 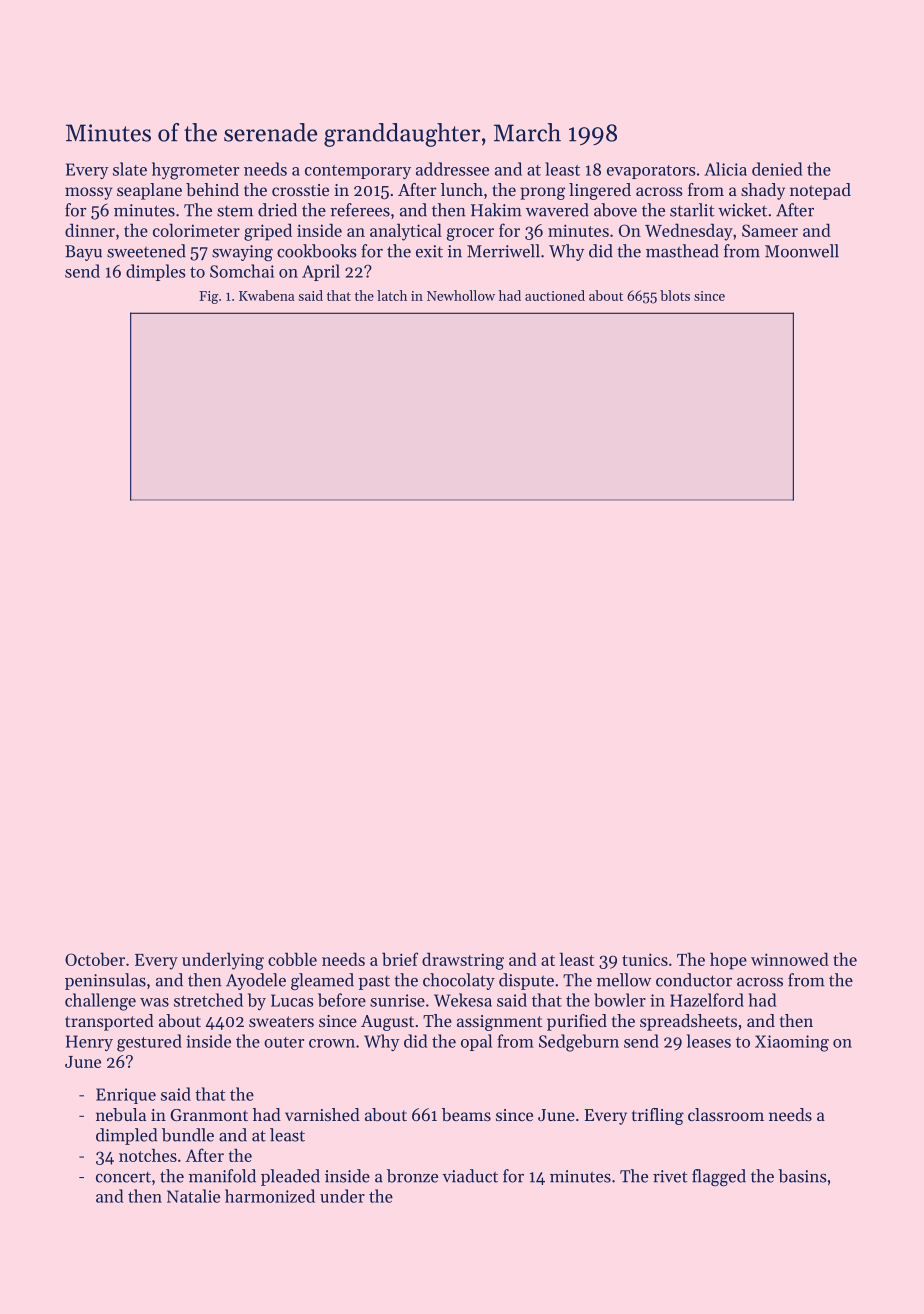 I want to click on mellow, so click(x=624, y=980).
